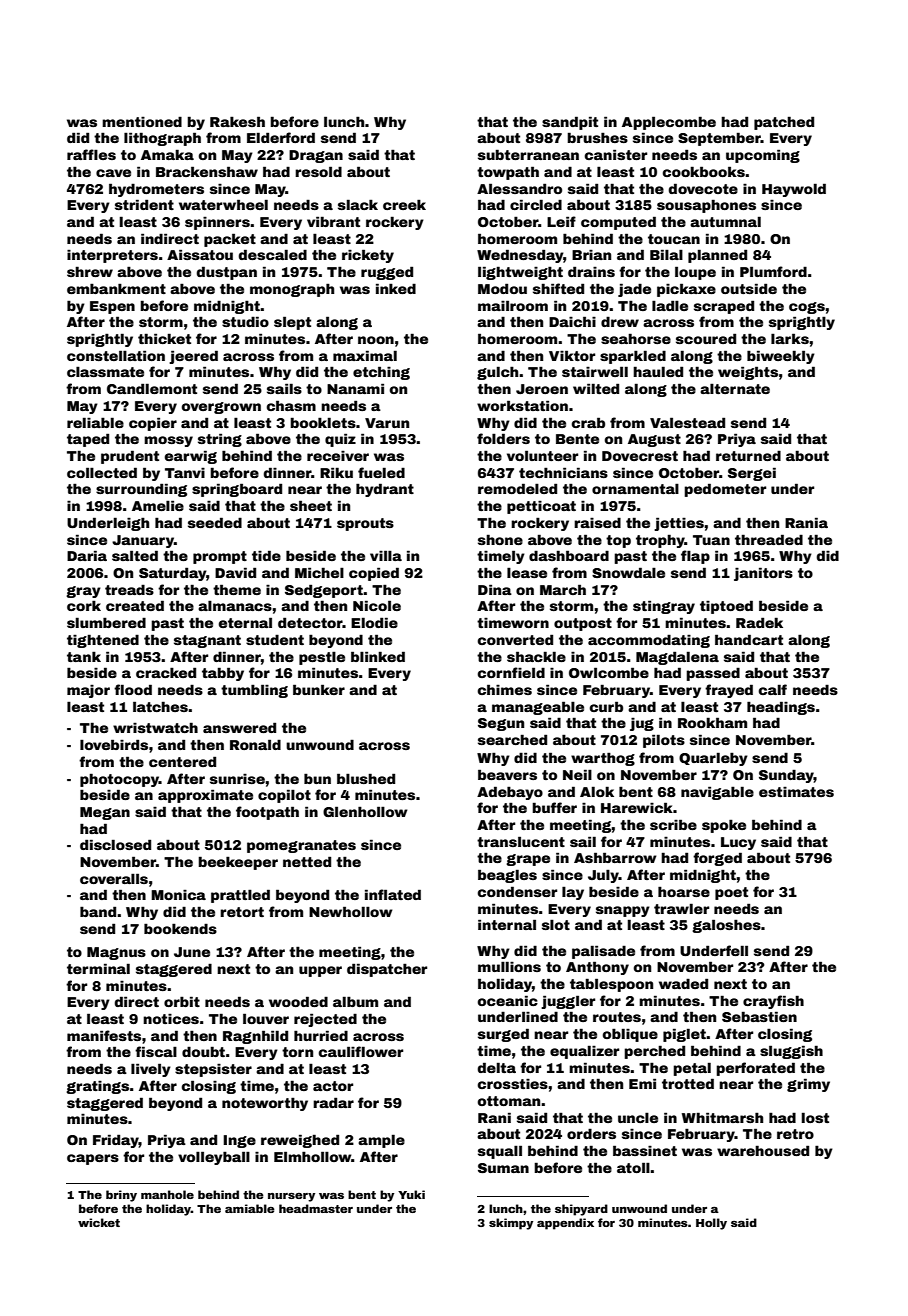 The image size is (908, 1316). What do you see at coordinates (517, 488) in the image?
I see `remodeled` at bounding box center [517, 488].
